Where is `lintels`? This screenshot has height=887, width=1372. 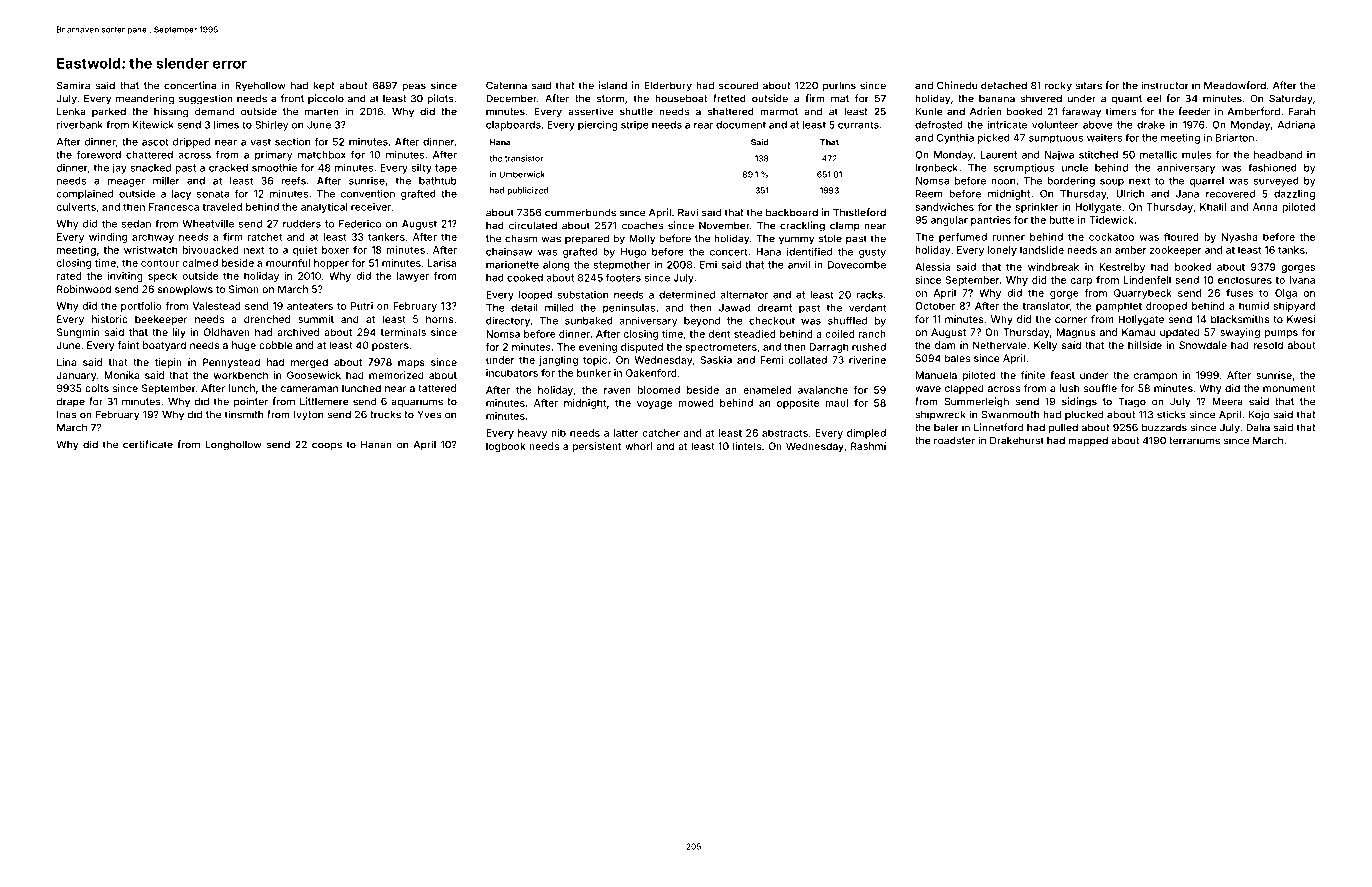
lintels is located at coordinates (747, 446).
